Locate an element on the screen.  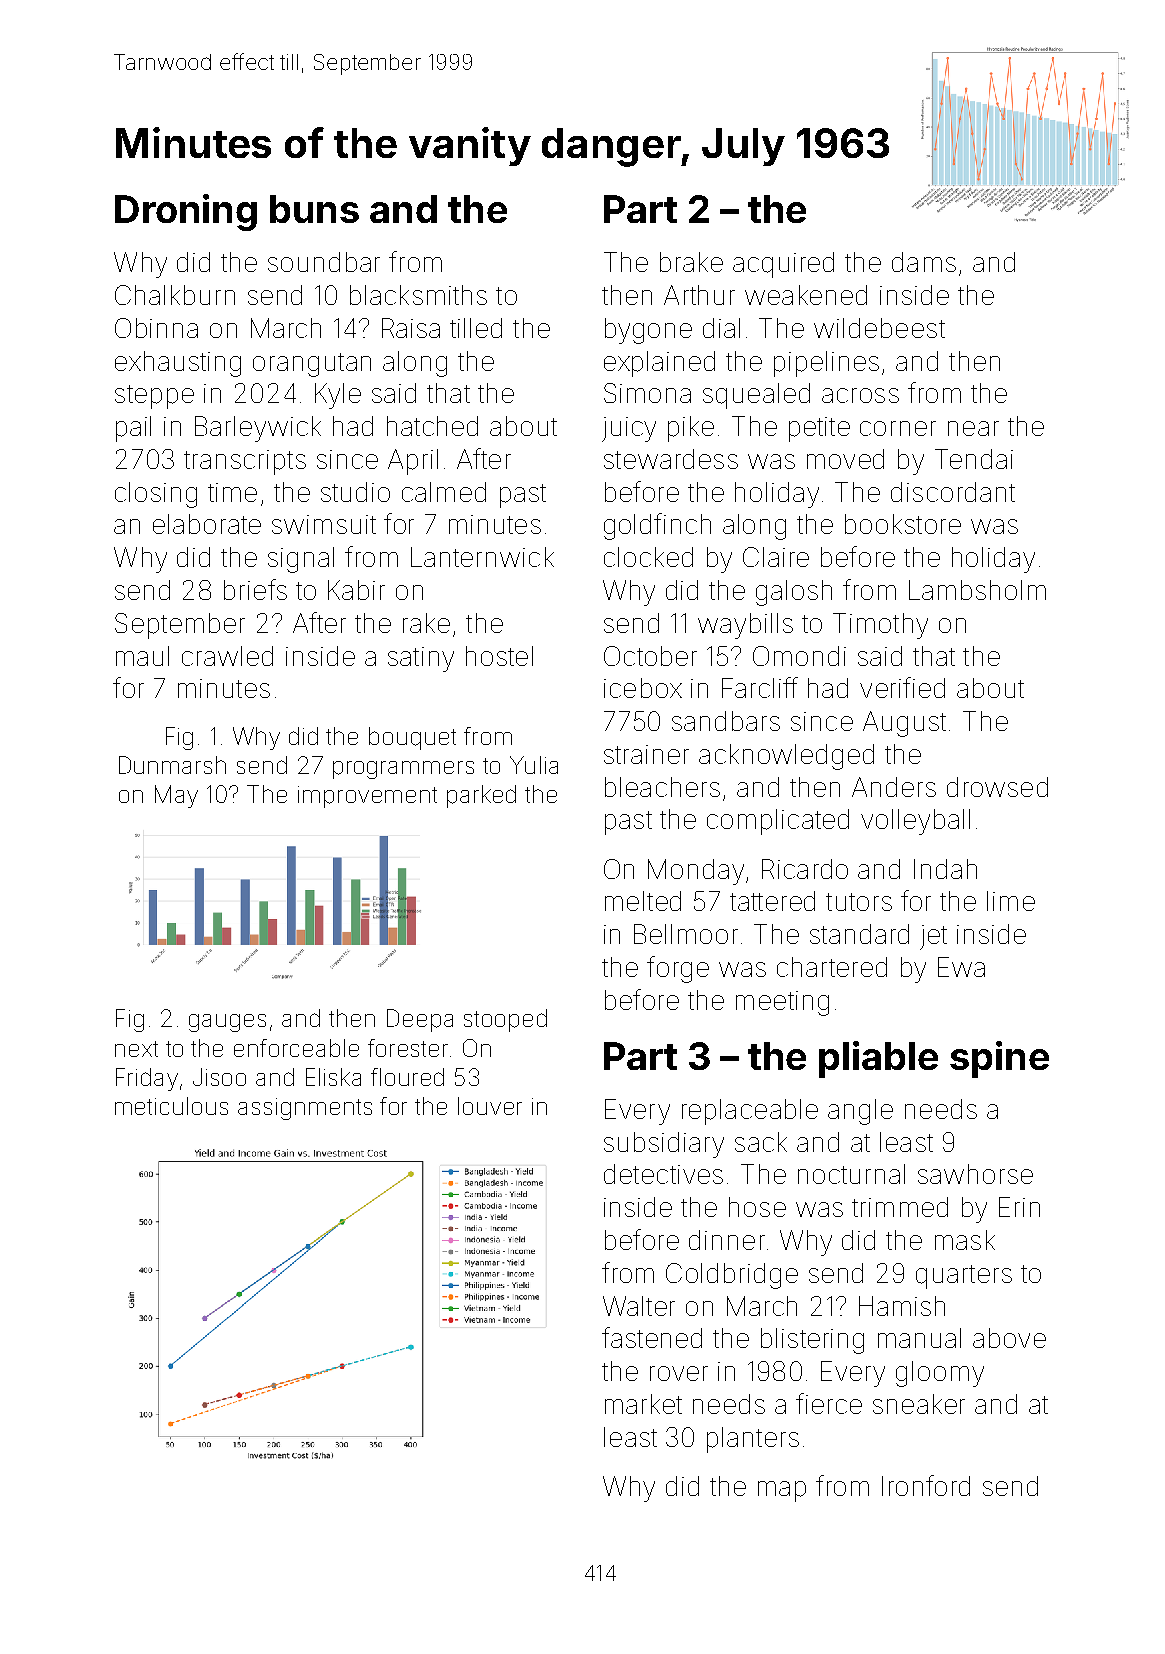
meticulous is located at coordinates (171, 1106).
